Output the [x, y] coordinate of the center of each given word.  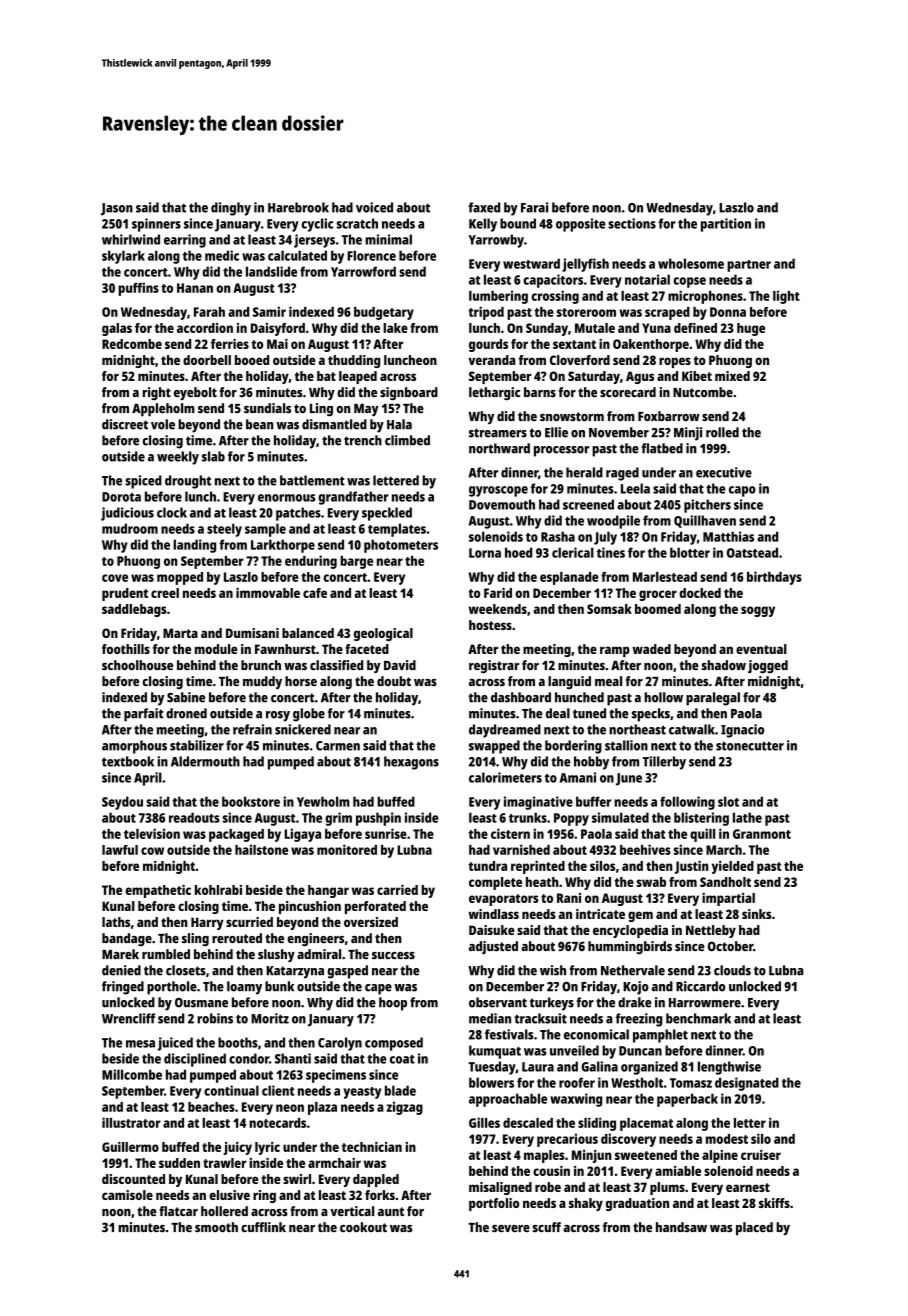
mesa [140, 1044]
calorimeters [505, 777]
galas [117, 329]
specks [651, 715]
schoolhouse [137, 665]
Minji [688, 434]
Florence [371, 255]
